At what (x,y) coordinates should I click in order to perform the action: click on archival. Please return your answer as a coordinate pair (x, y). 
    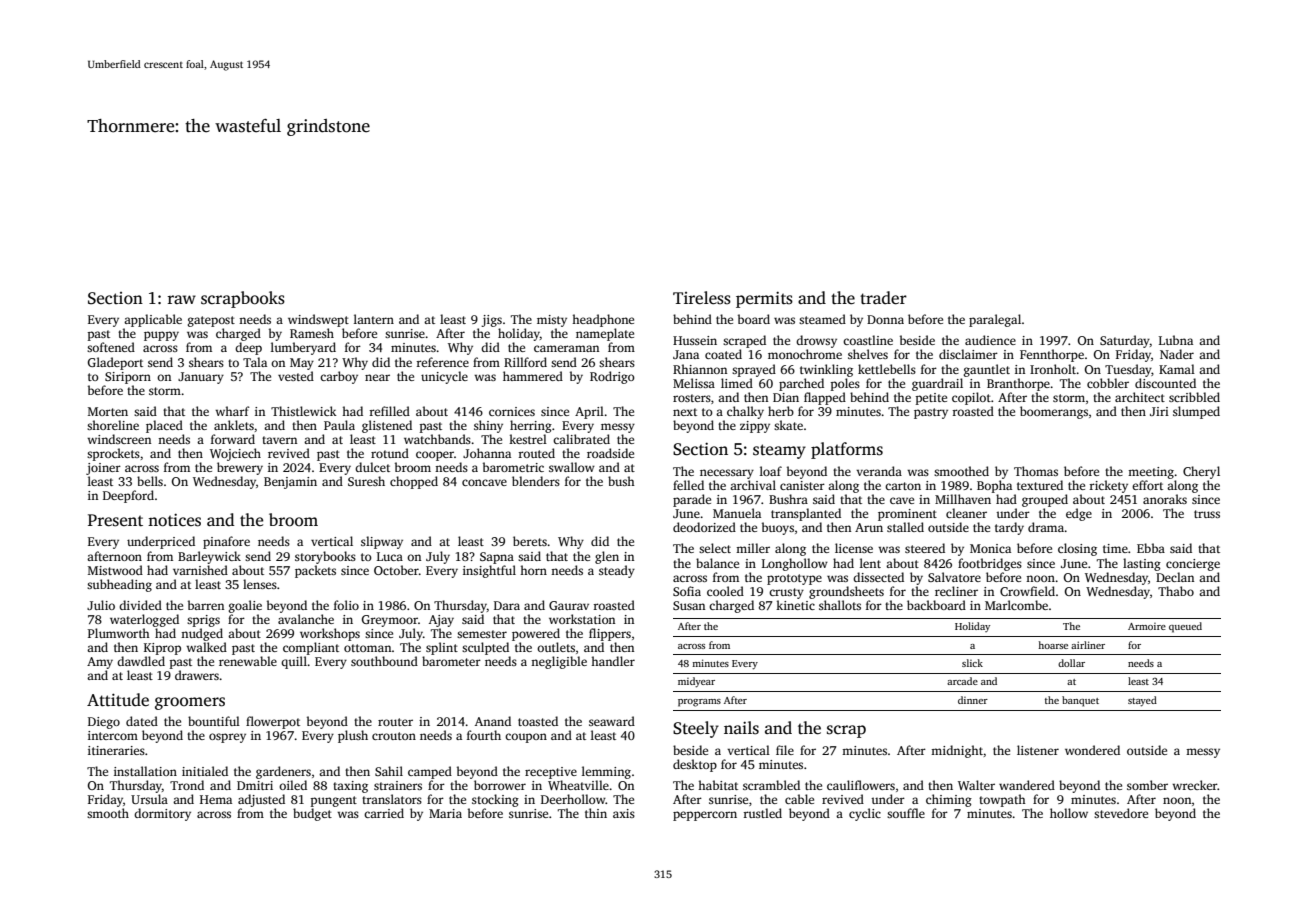
    Looking at the image, I should click on (753, 485).
